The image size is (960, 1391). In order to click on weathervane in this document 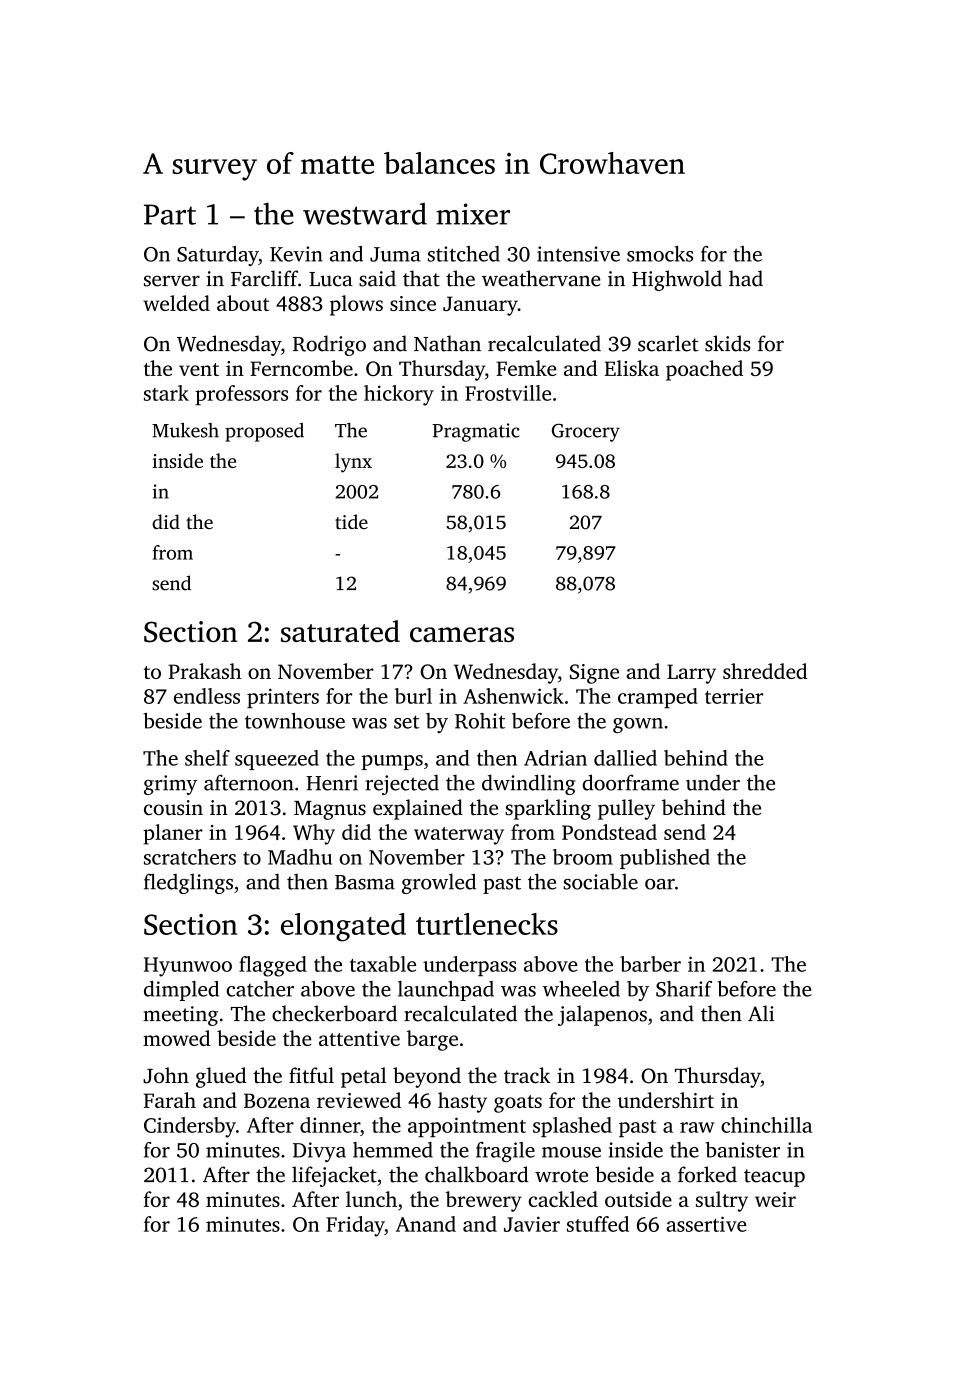, I will do `click(541, 278)`.
